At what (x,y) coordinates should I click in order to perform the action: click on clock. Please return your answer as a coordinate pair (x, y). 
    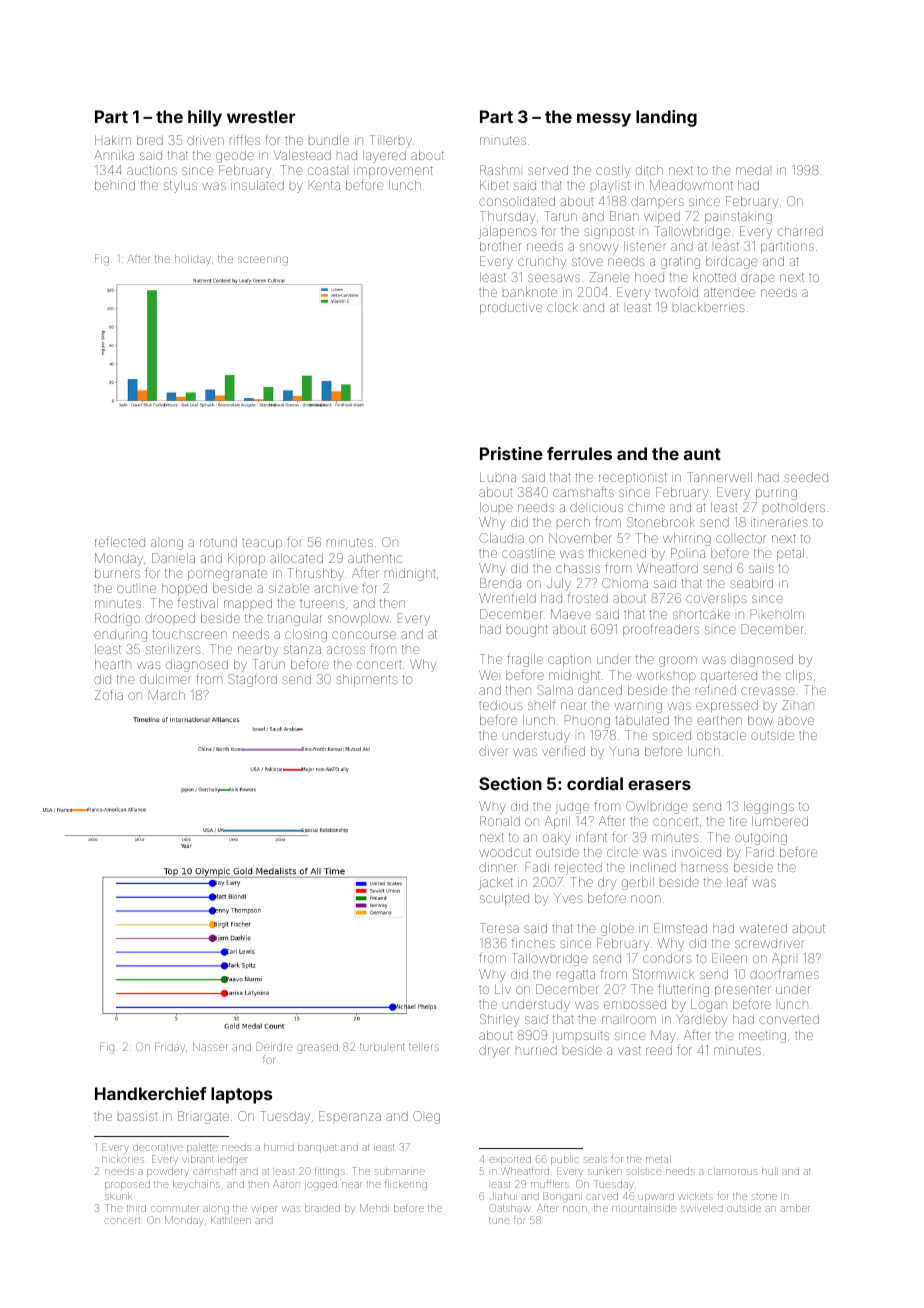
    Looking at the image, I should click on (562, 307).
